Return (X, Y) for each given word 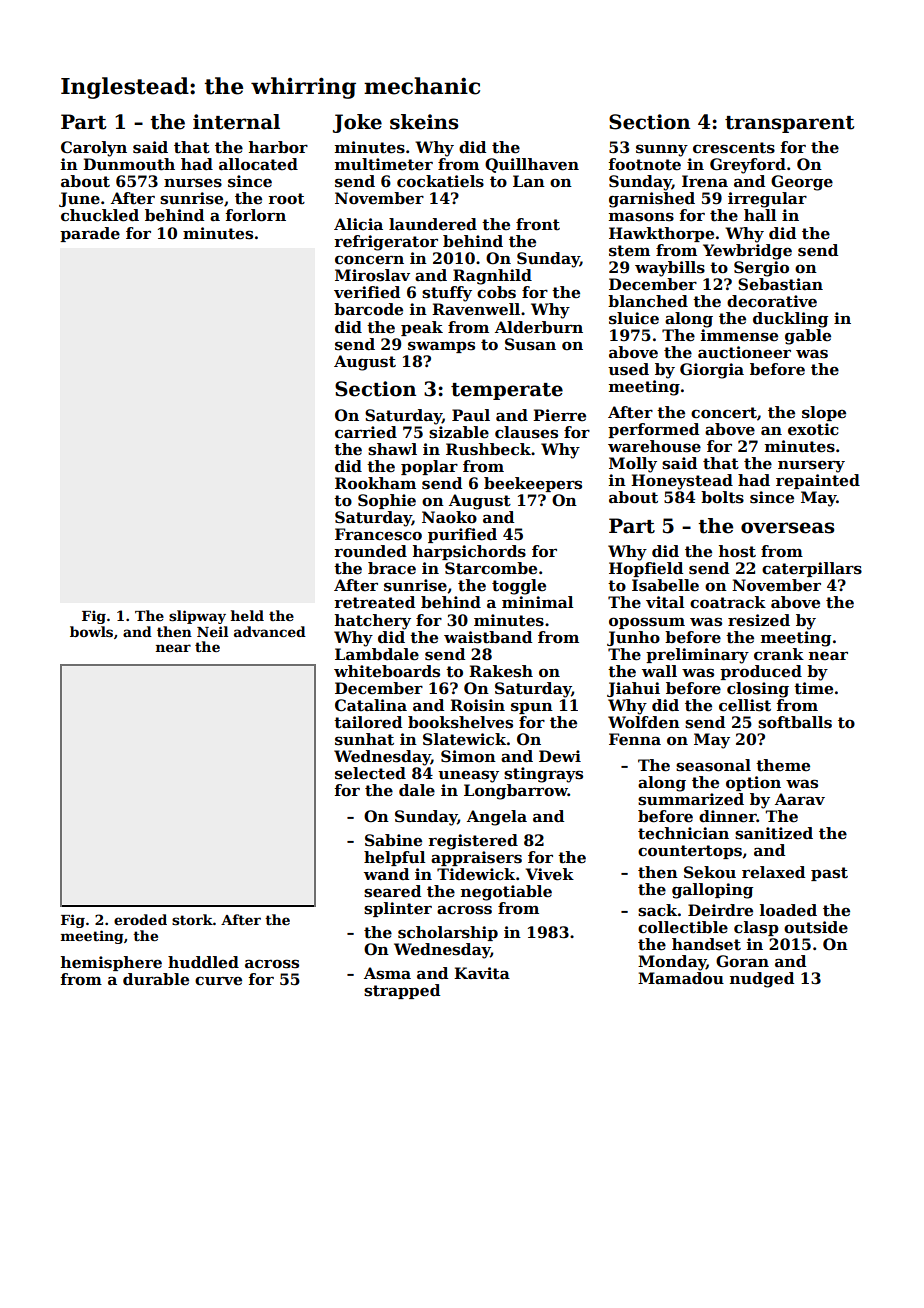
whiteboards (387, 671)
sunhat (364, 739)
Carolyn (94, 149)
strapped (402, 991)
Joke (357, 123)
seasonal (713, 765)
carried (366, 432)
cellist (745, 705)
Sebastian (780, 284)
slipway (197, 617)
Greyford (748, 166)
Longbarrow (516, 792)
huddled (203, 962)
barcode (368, 309)
